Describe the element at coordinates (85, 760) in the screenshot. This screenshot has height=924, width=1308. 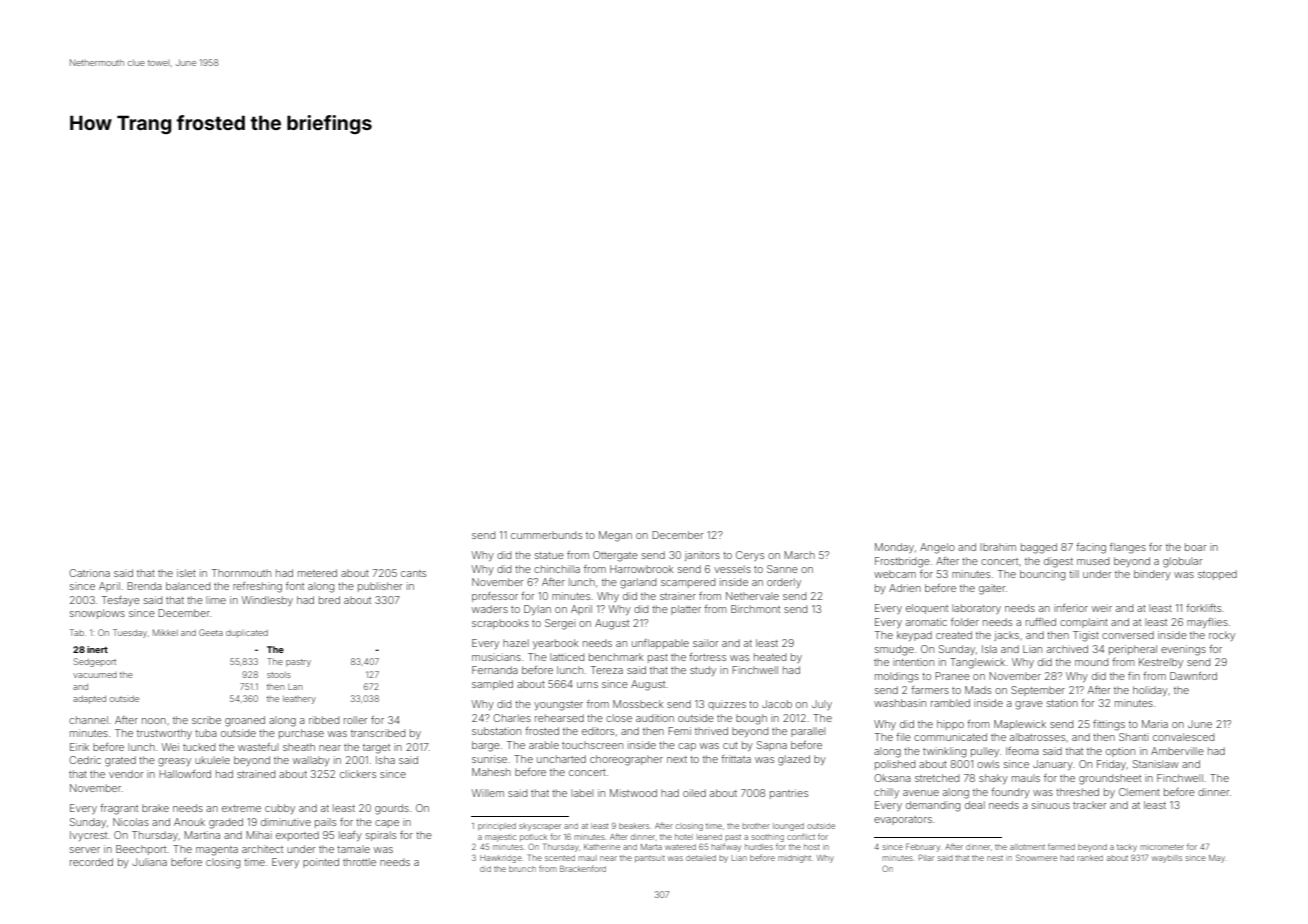
I see `Cedric` at that location.
